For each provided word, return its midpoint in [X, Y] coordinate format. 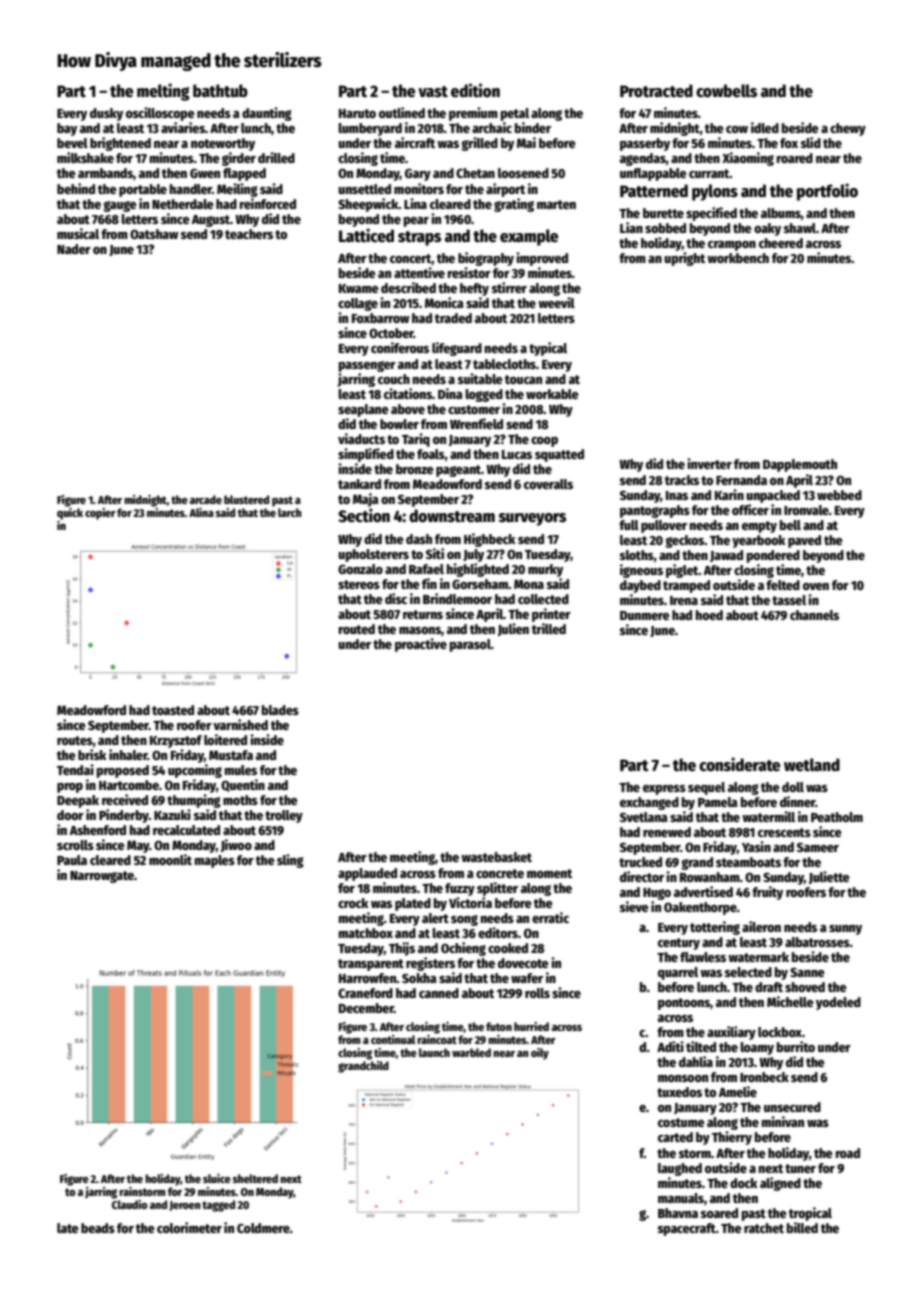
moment [549, 873]
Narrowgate [102, 877]
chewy [848, 129]
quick [70, 514]
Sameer [818, 847]
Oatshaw [154, 234]
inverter [709, 463]
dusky [106, 114]
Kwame [359, 288]
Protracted [656, 91]
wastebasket [496, 857]
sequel [706, 788]
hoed [709, 615]
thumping [194, 801]
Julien [513, 629]
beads [98, 1228]
